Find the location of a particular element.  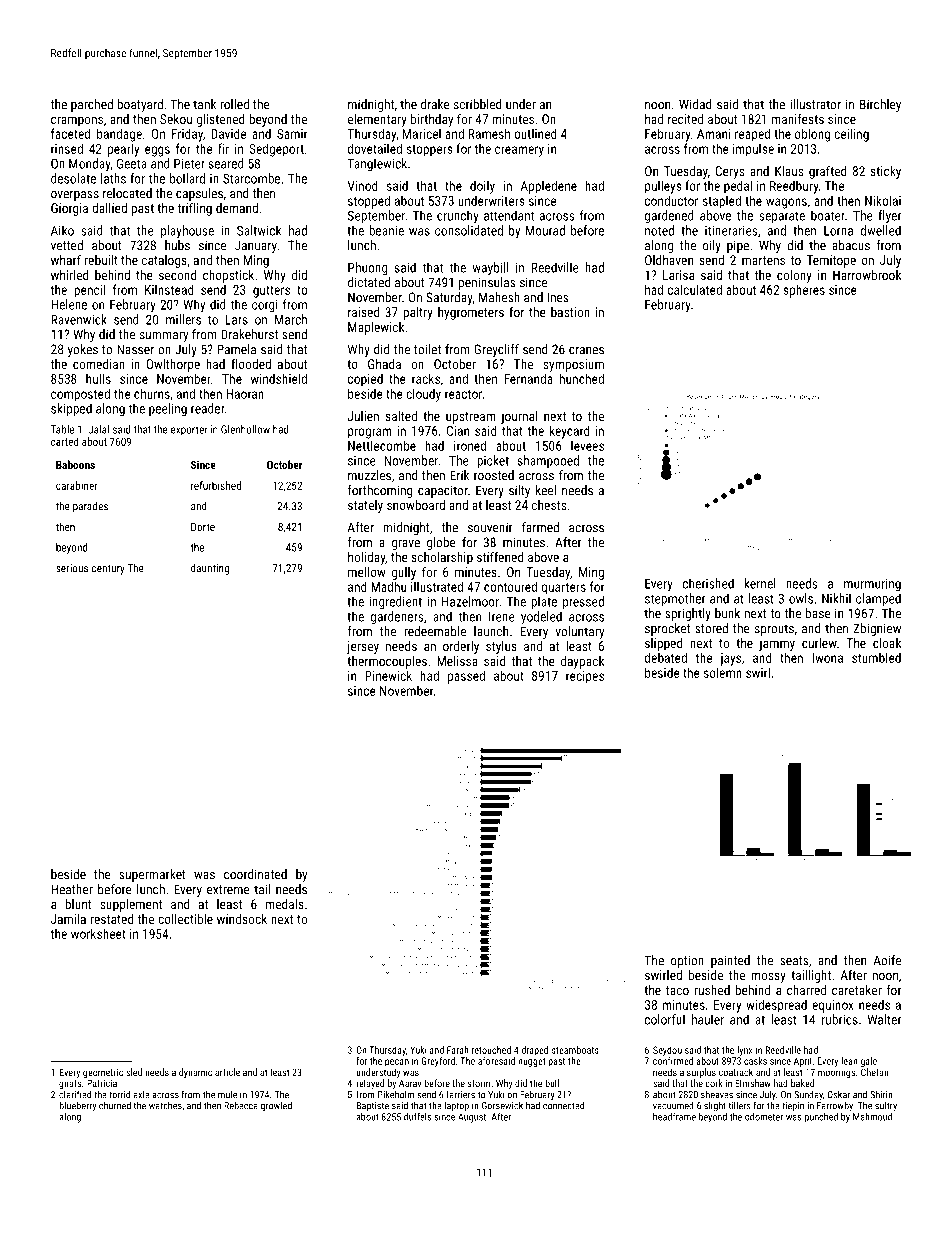

launch is located at coordinates (491, 631).
